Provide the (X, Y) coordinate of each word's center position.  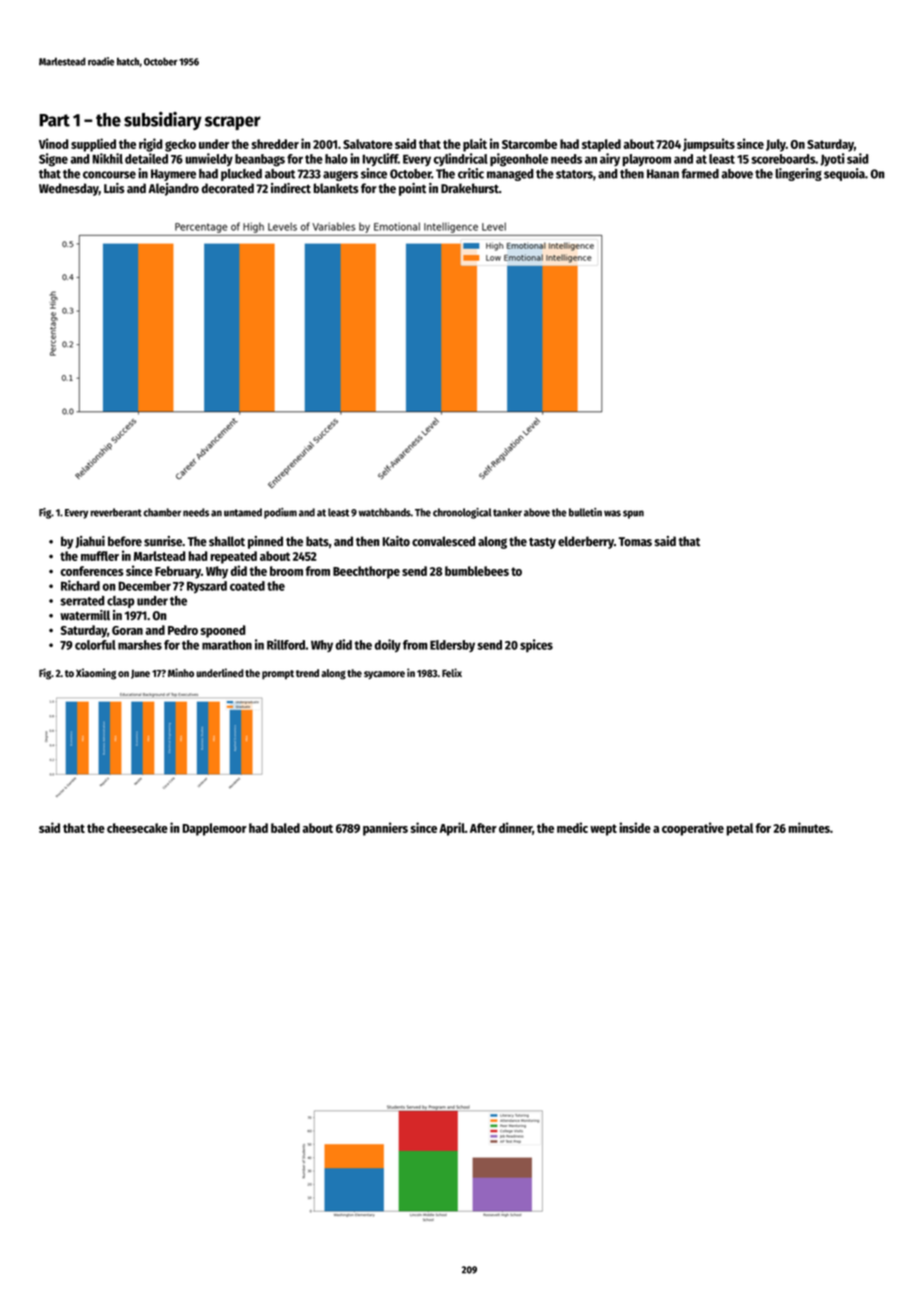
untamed (243, 512)
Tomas (635, 542)
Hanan (663, 174)
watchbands (385, 512)
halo (336, 159)
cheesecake (137, 828)
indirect (291, 188)
